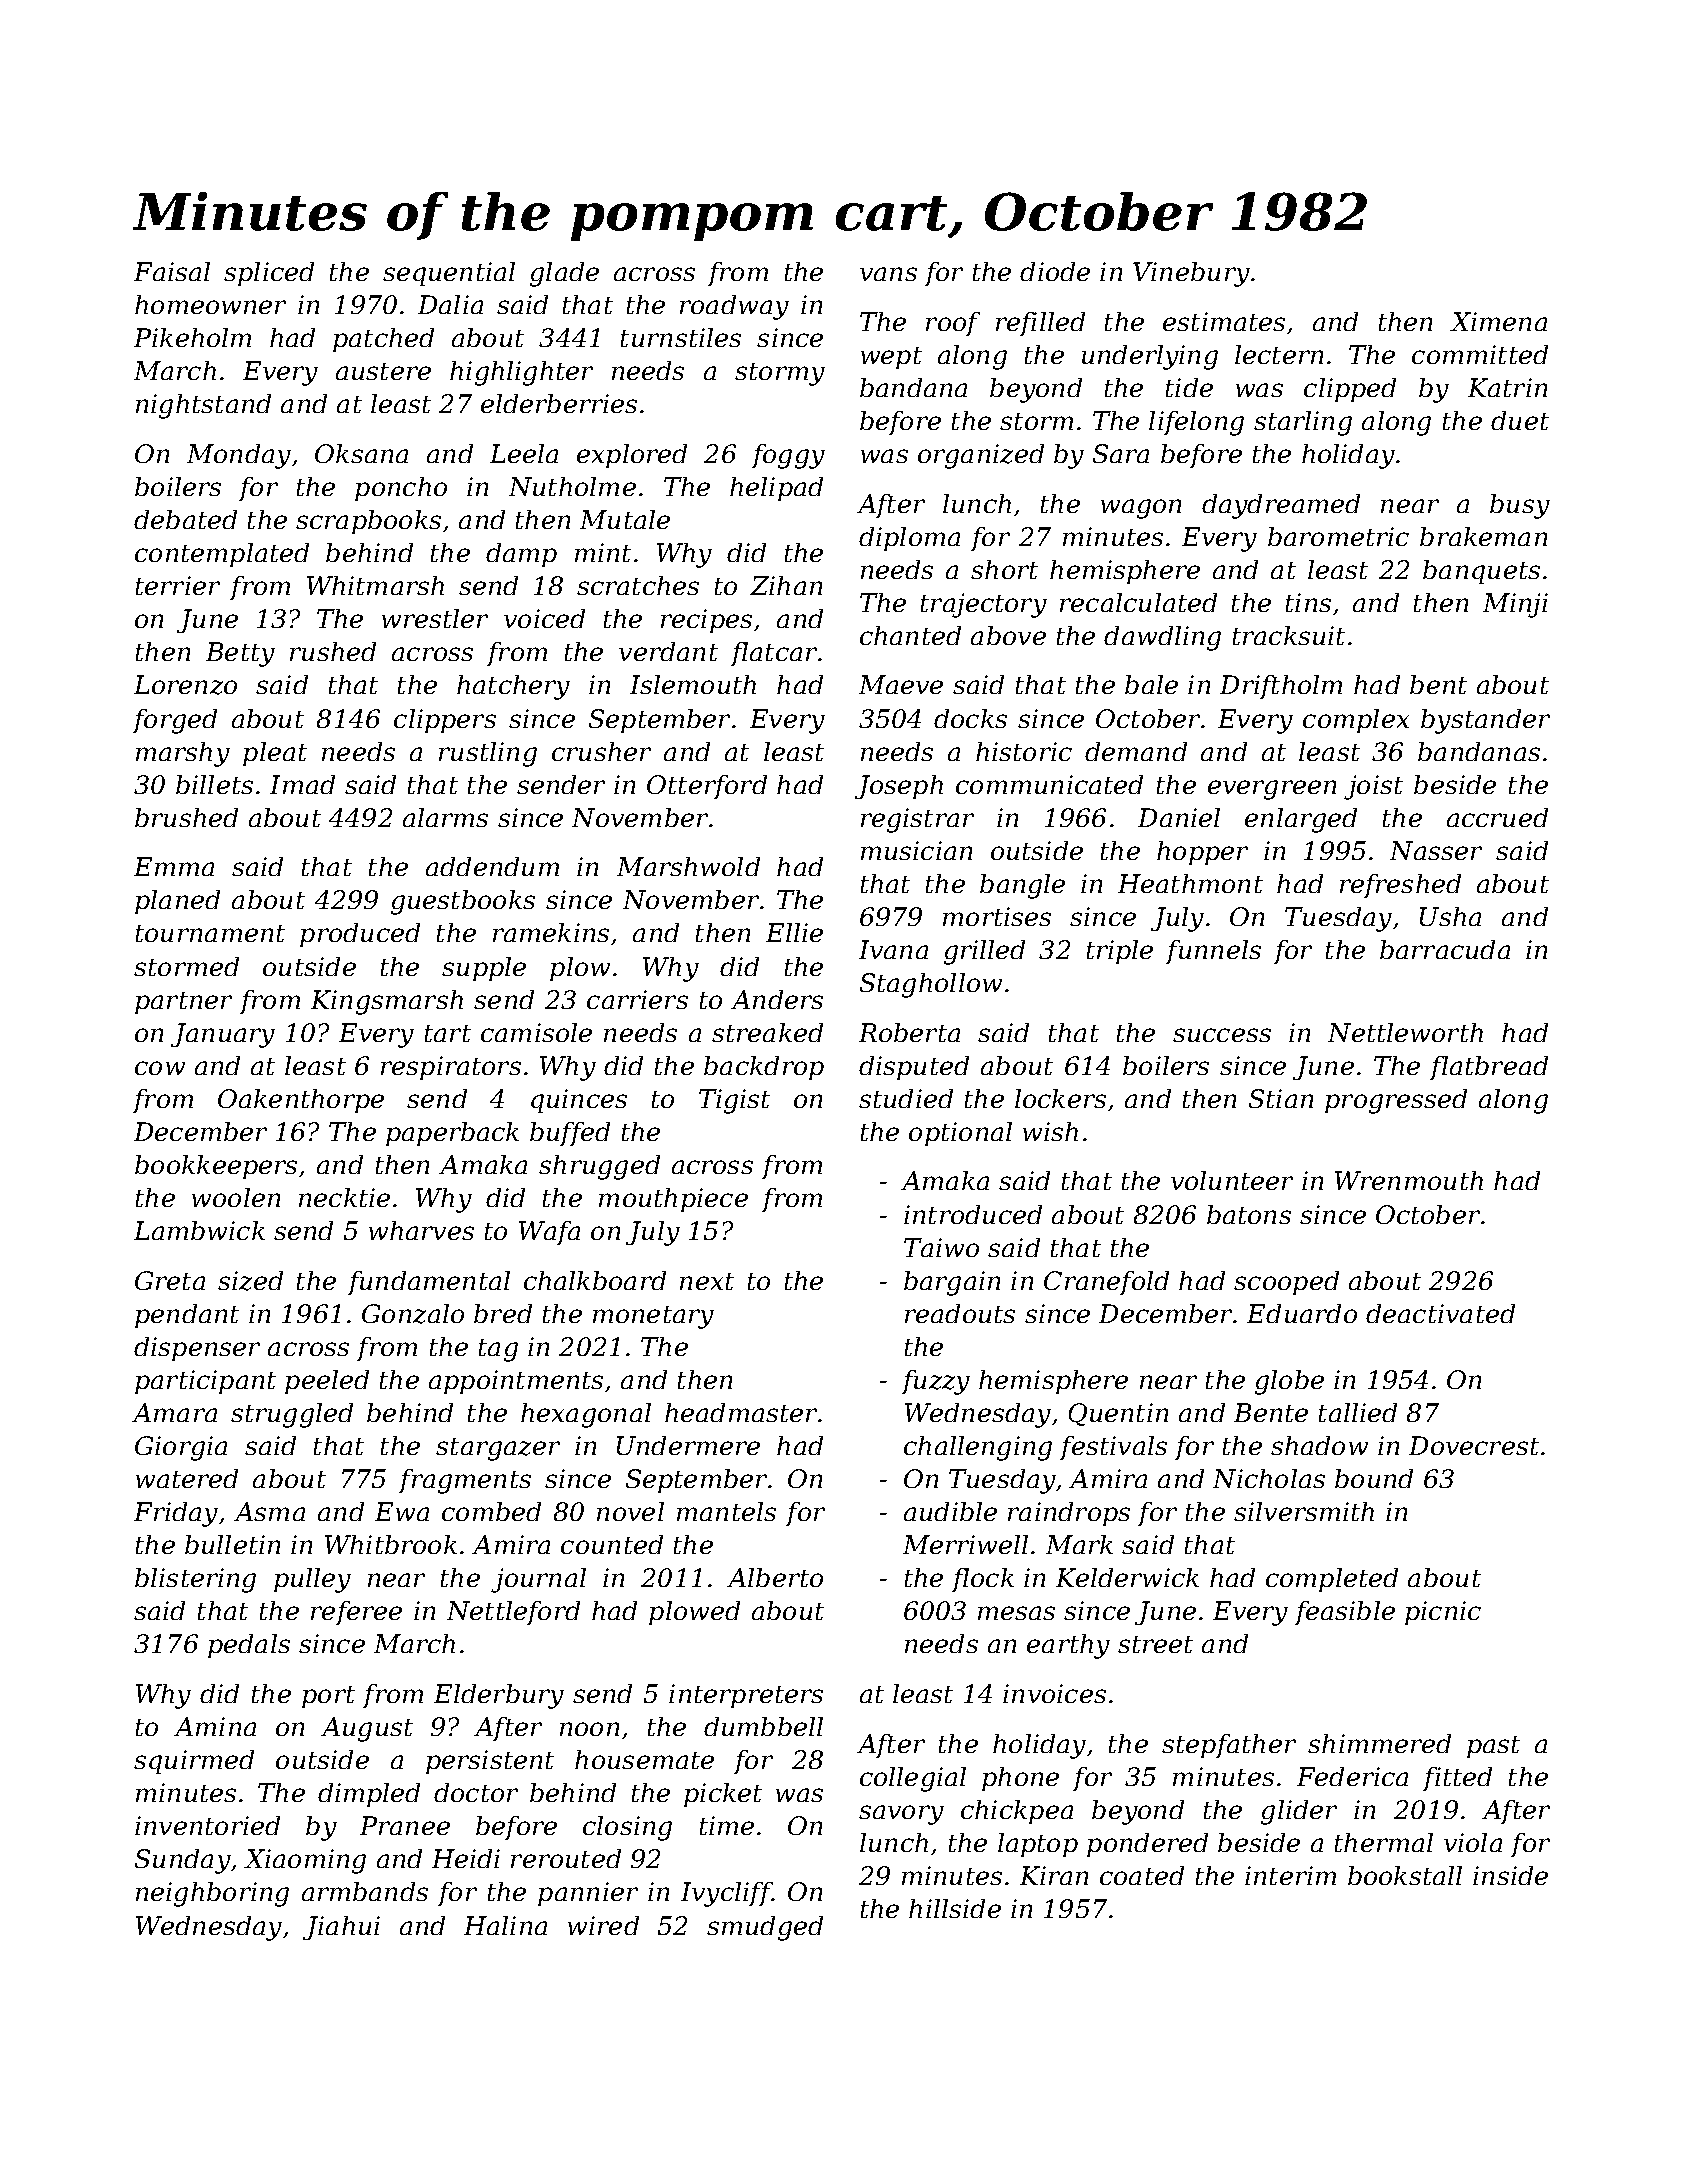 The width and height of the screenshot is (1683, 2178). I want to click on Vinebury, so click(1191, 274).
